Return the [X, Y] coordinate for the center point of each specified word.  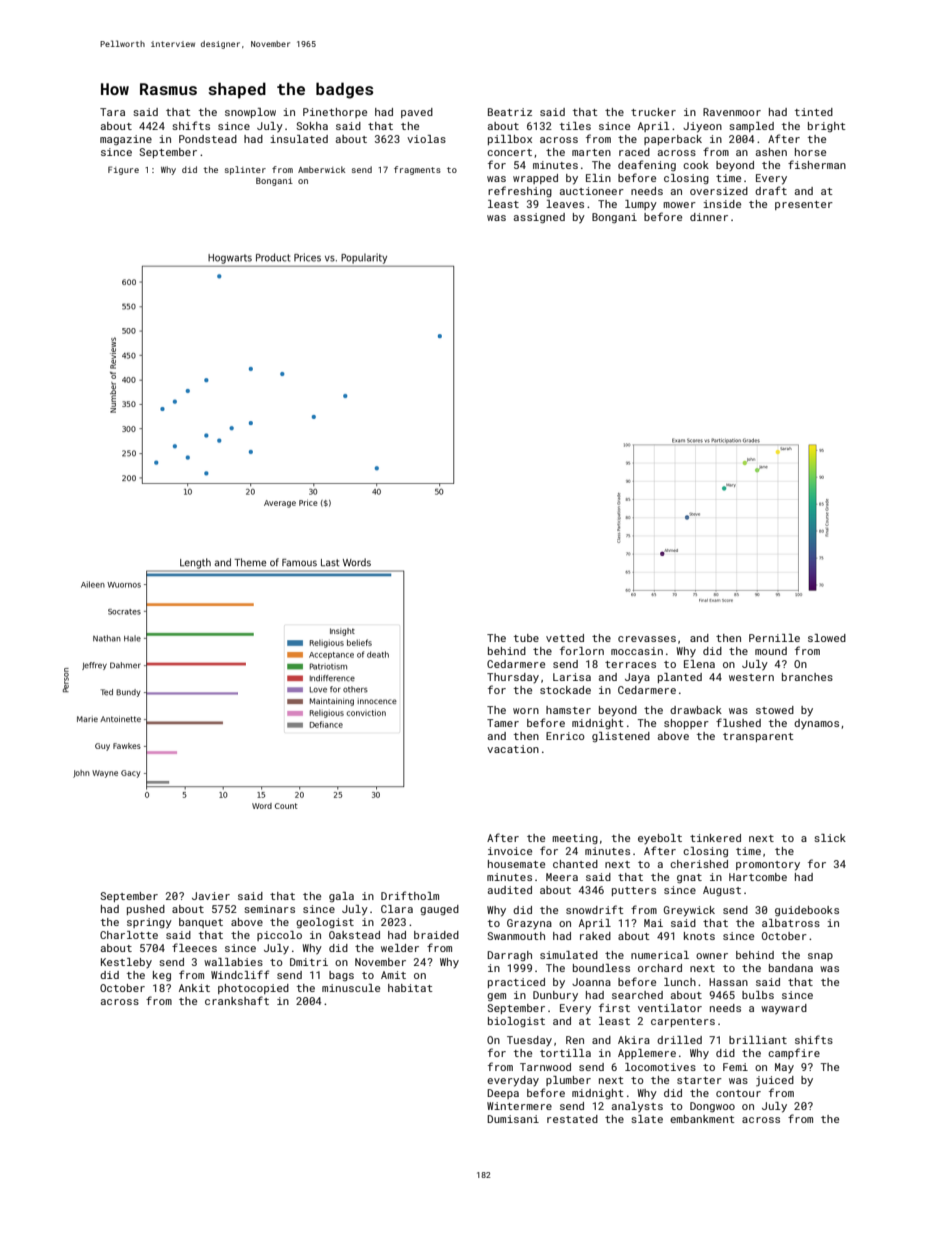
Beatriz [510, 112]
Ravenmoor [732, 112]
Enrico [565, 736]
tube [526, 638]
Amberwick [322, 169]
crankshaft [237, 1000]
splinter [245, 170]
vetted [565, 638]
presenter [804, 205]
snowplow [250, 113]
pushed [146, 910]
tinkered [715, 838]
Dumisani [513, 1119]
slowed [827, 638]
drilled [679, 1040]
